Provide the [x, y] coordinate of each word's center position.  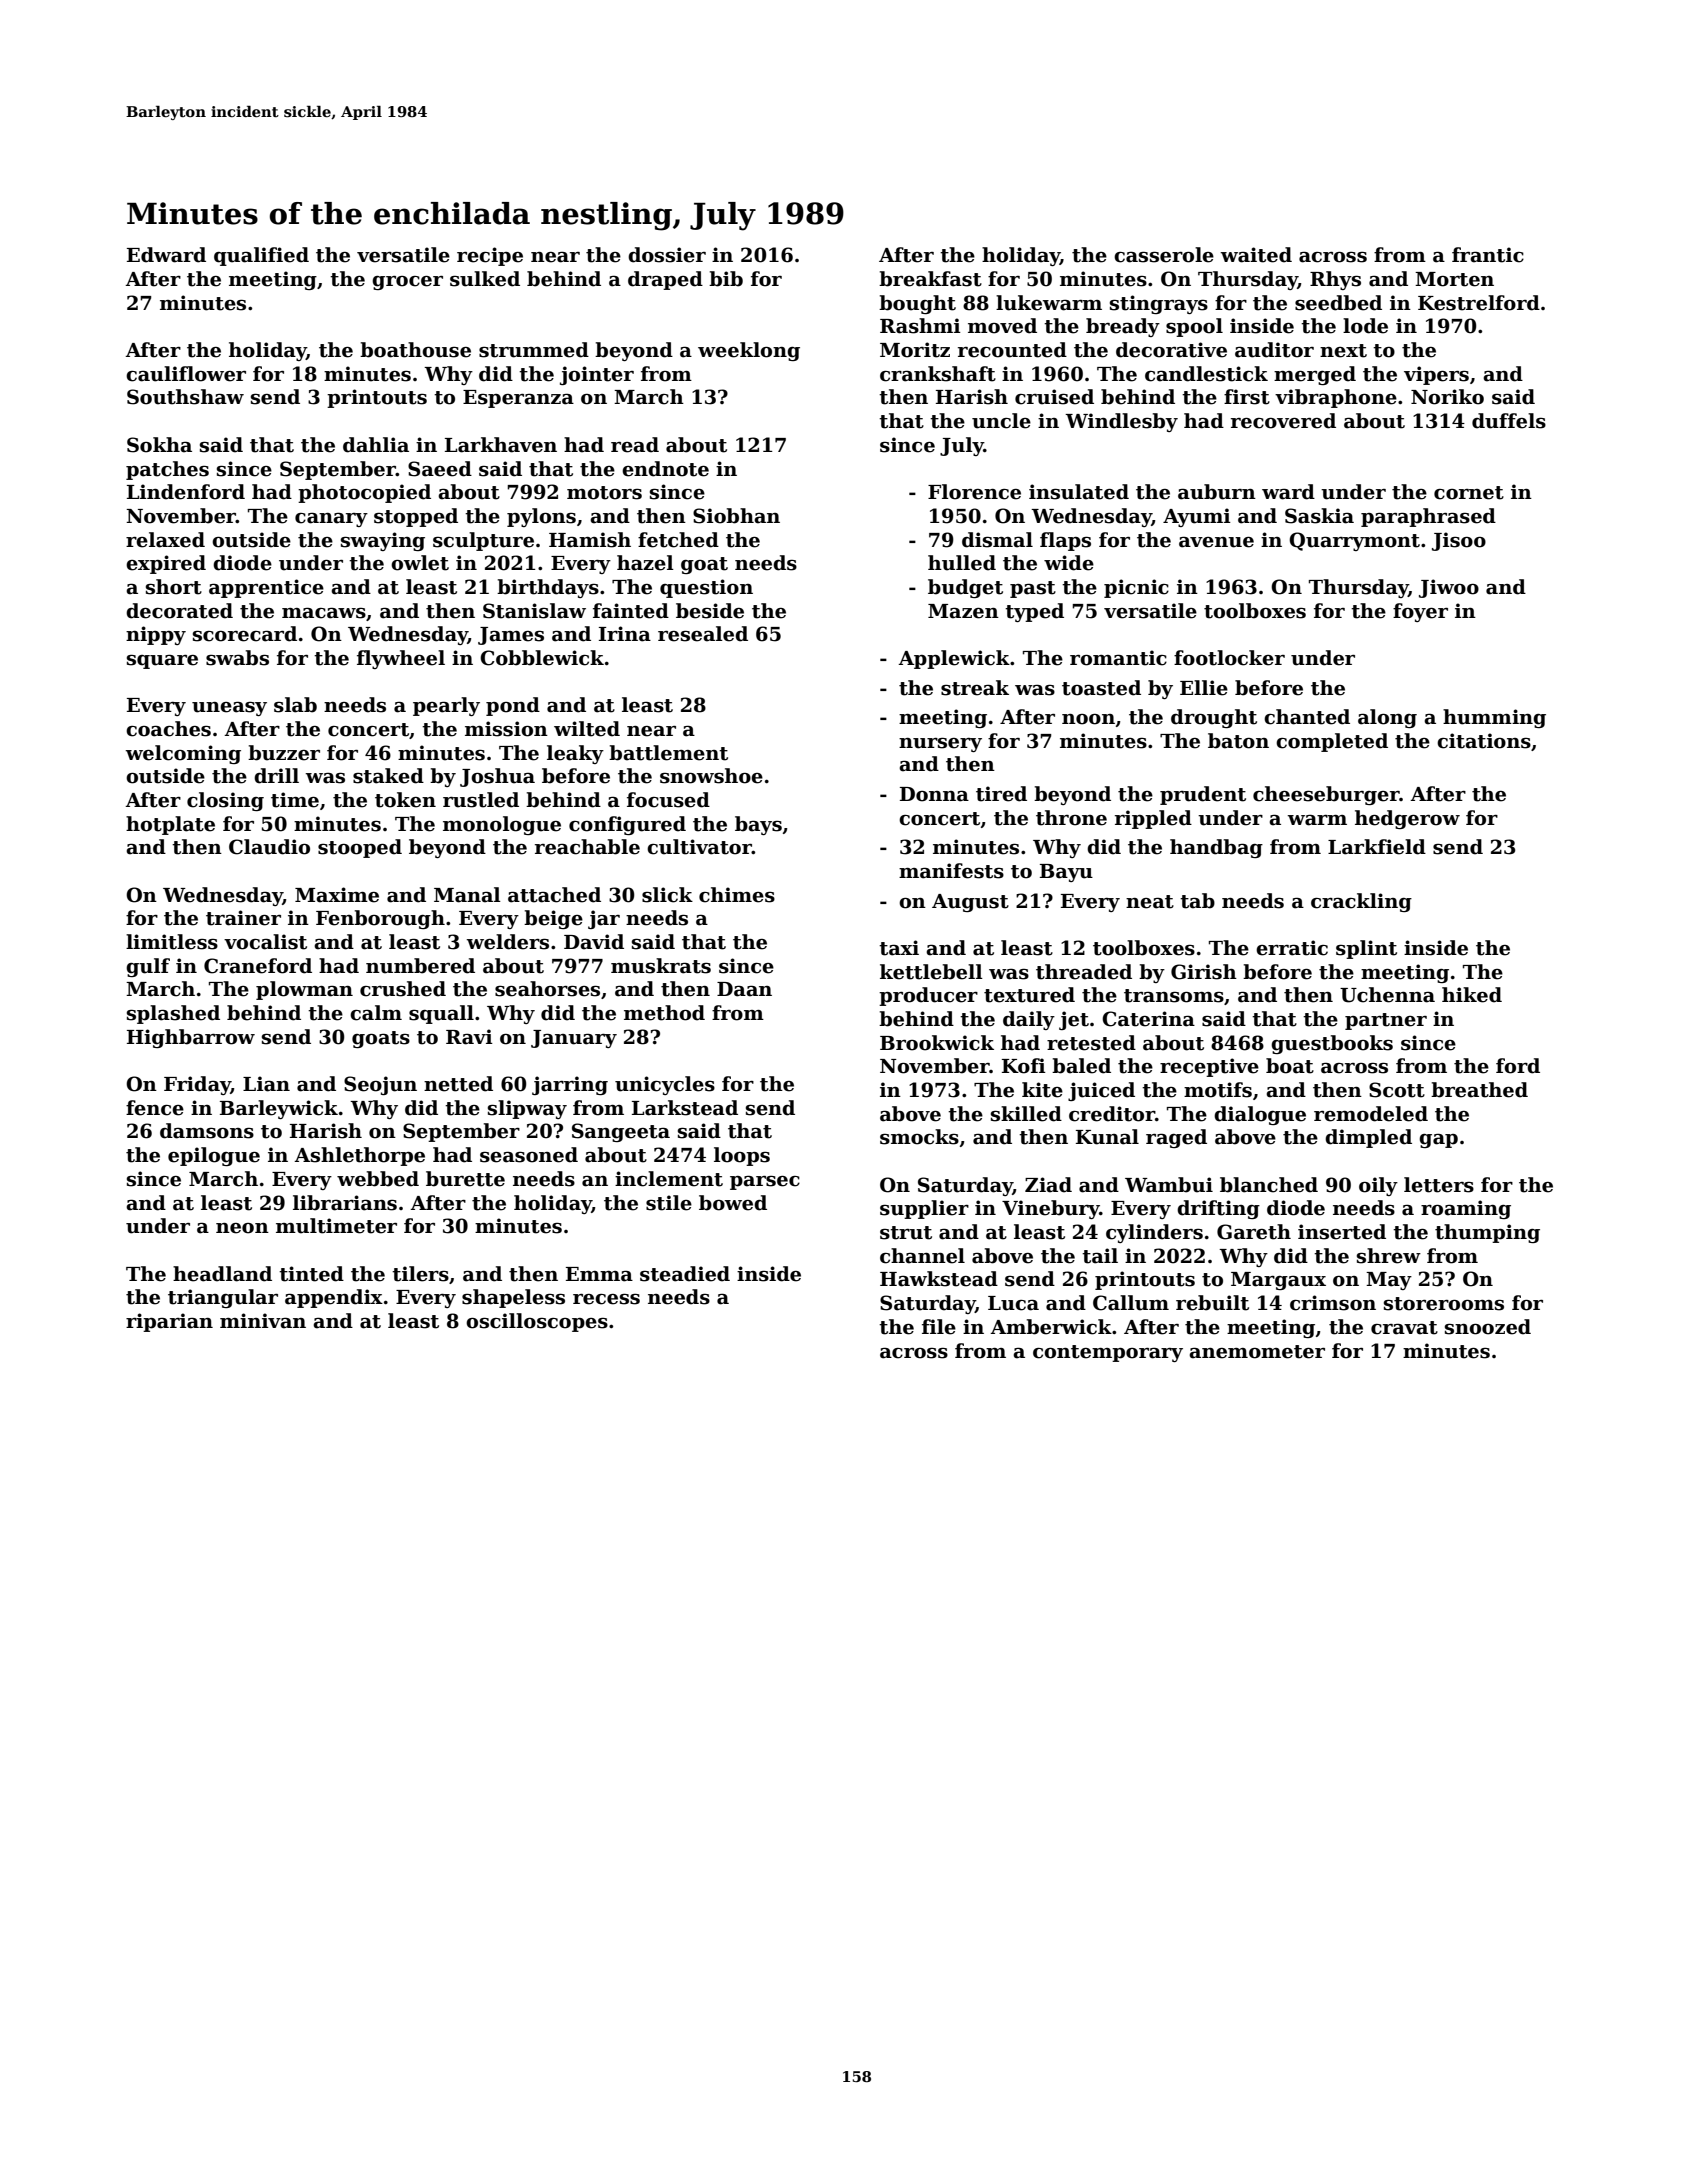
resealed [703, 634]
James [511, 636]
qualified [261, 256]
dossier [667, 255]
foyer [1420, 612]
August [970, 903]
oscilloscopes [537, 1322]
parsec [765, 1182]
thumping [1487, 1233]
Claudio [269, 847]
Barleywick [279, 1109]
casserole [1164, 255]
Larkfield [1377, 847]
